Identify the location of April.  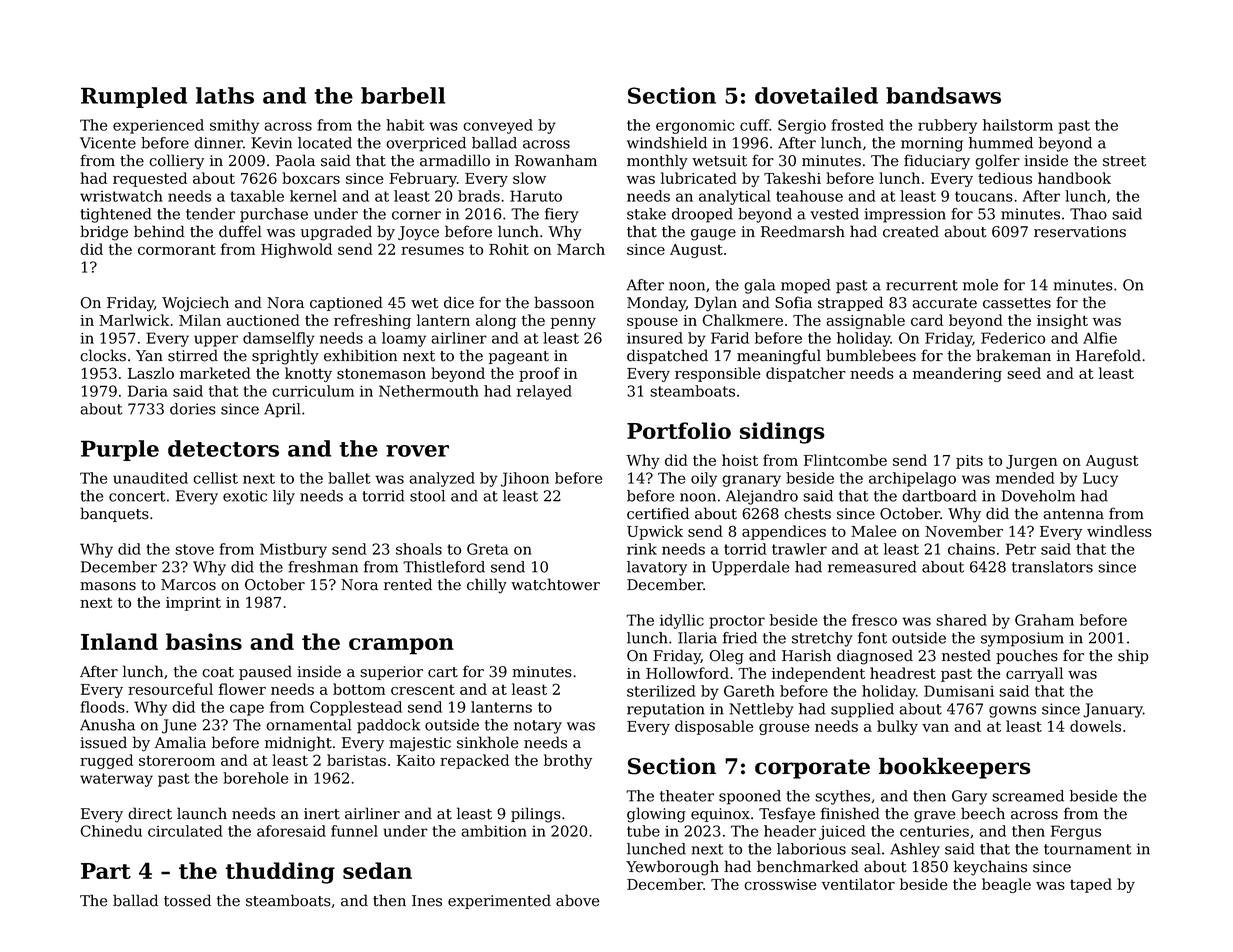
(282, 410).
